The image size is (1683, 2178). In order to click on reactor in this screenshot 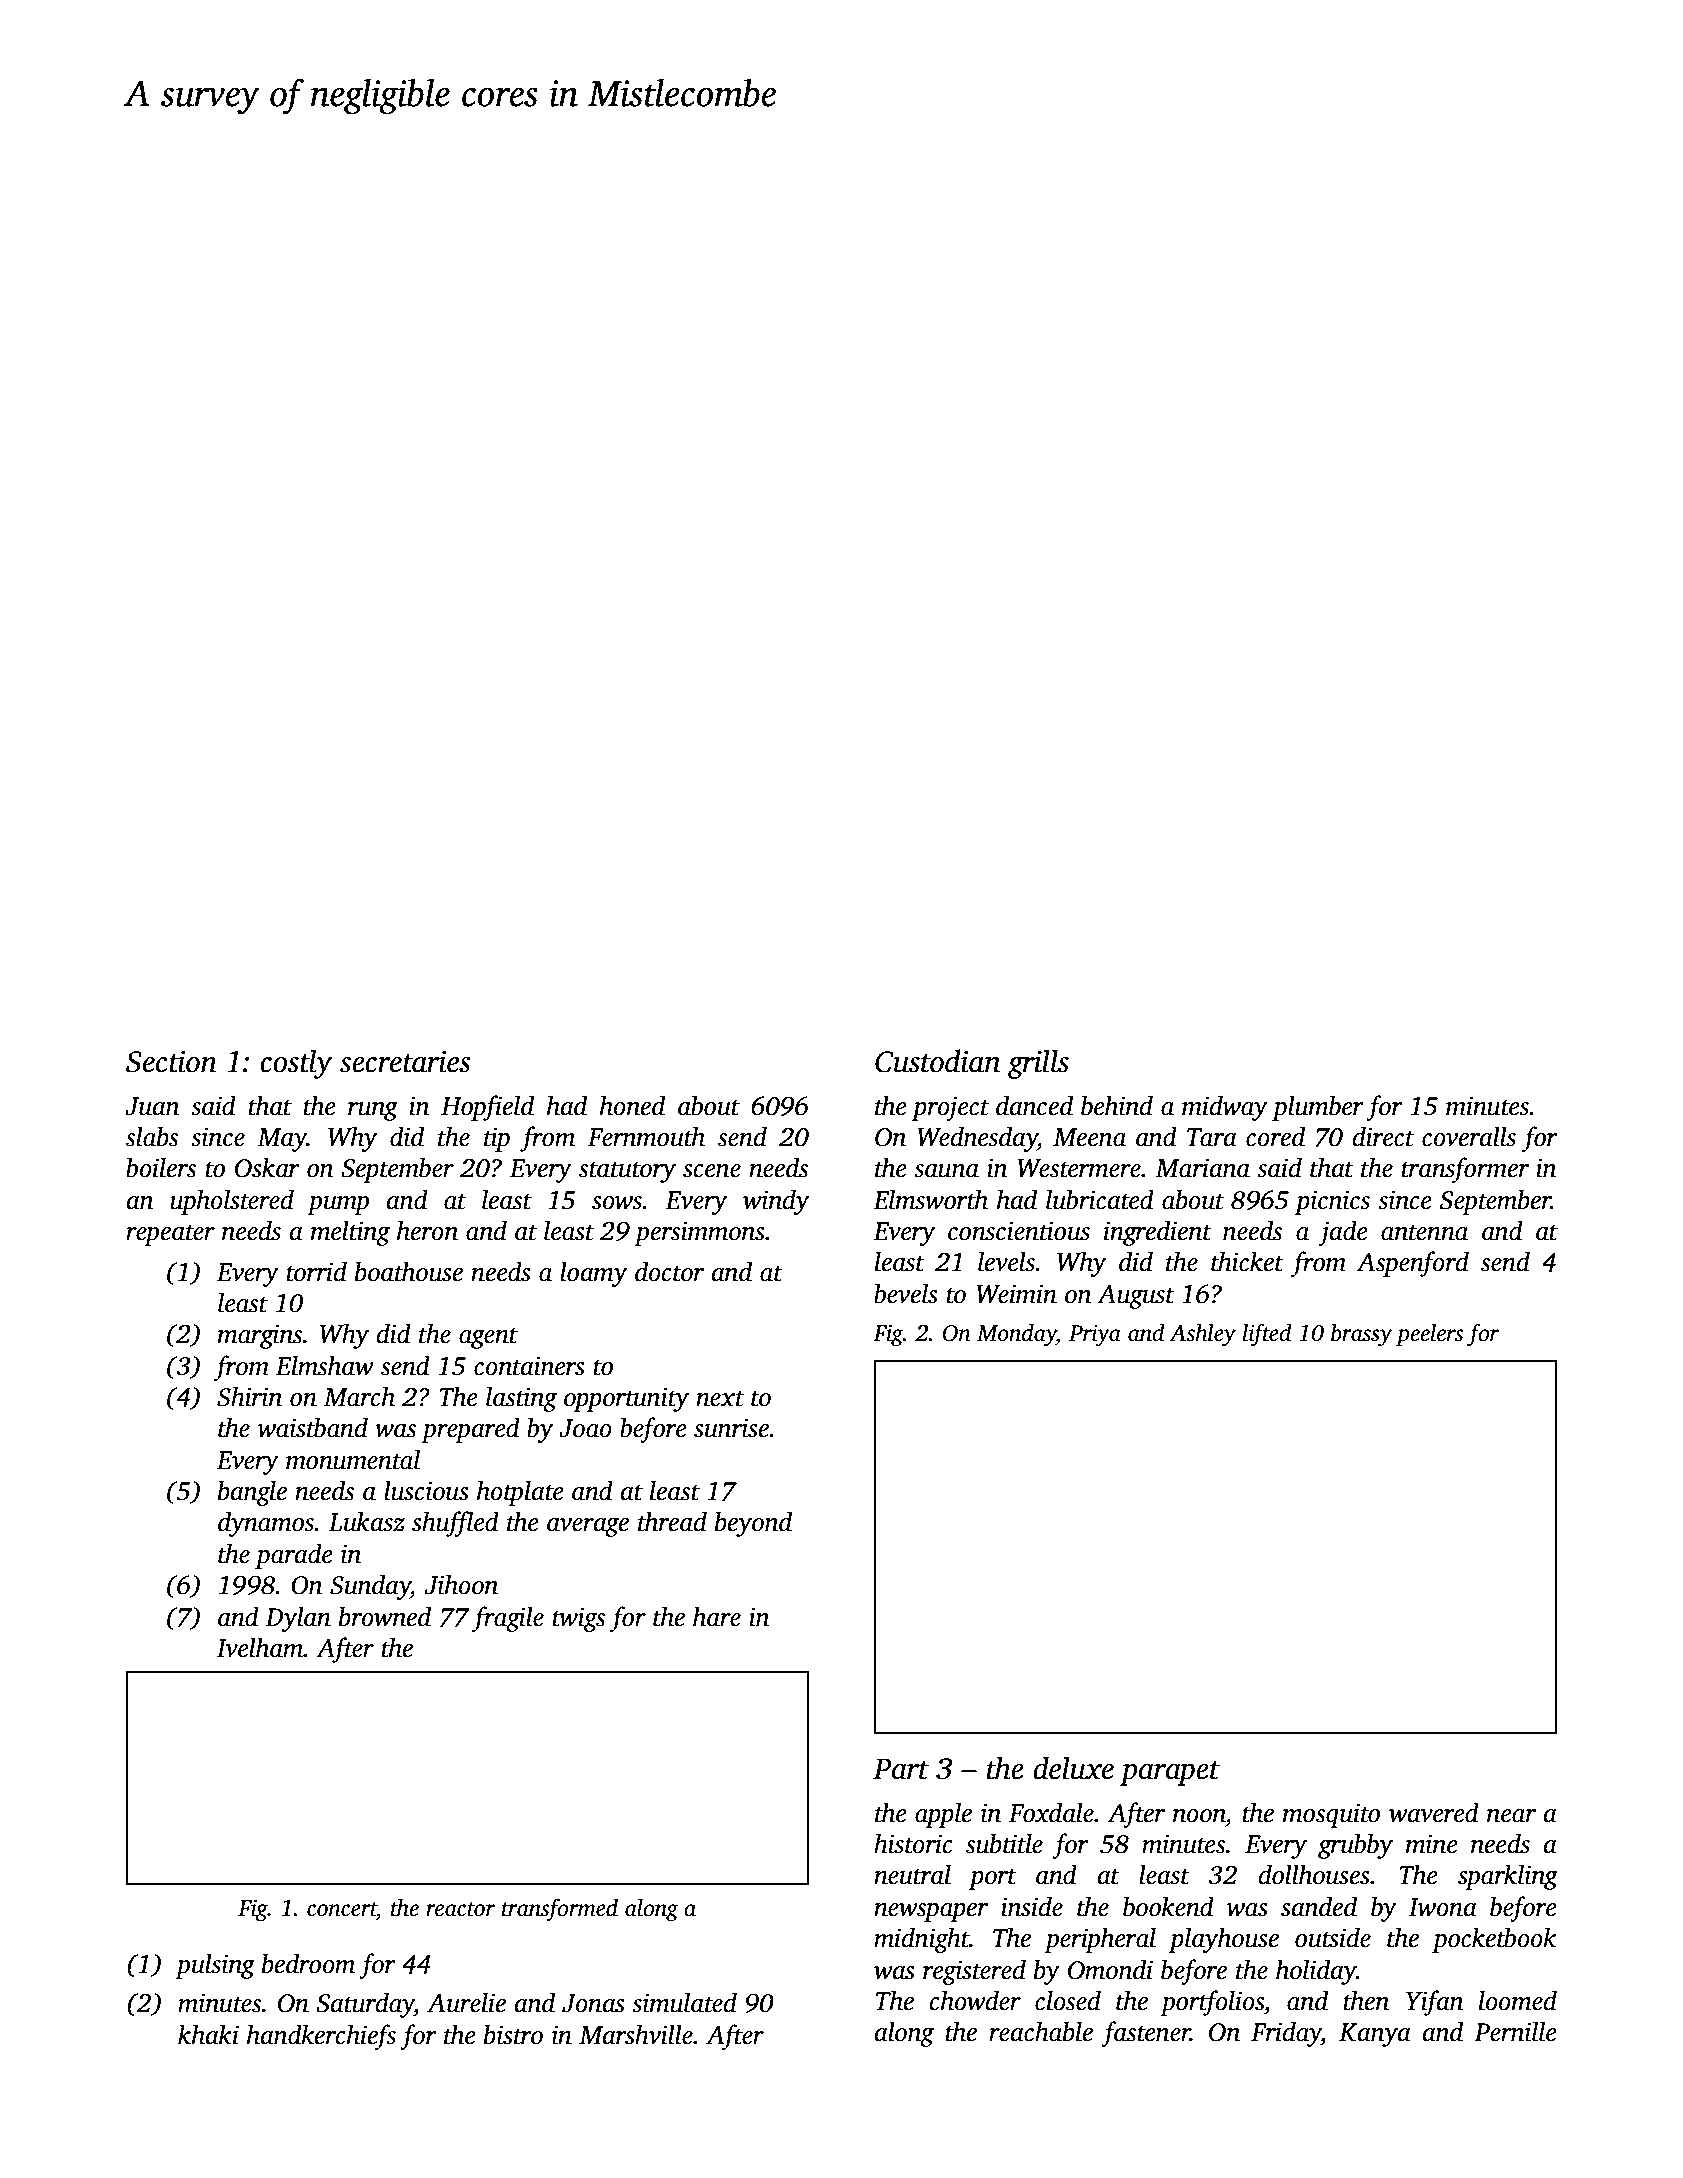, I will do `click(460, 1909)`.
